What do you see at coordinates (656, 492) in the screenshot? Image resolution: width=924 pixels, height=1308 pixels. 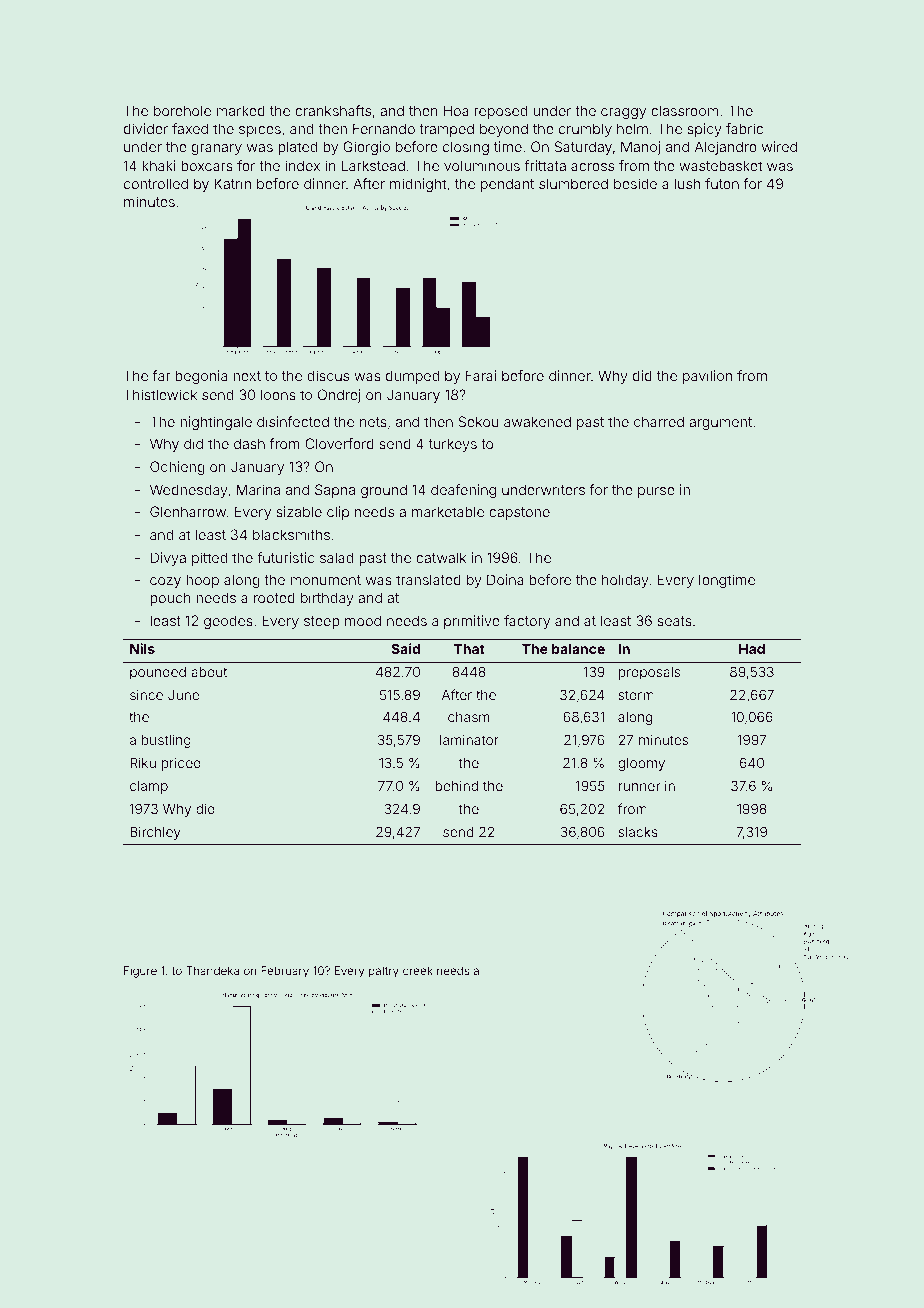 I see `purse` at bounding box center [656, 492].
